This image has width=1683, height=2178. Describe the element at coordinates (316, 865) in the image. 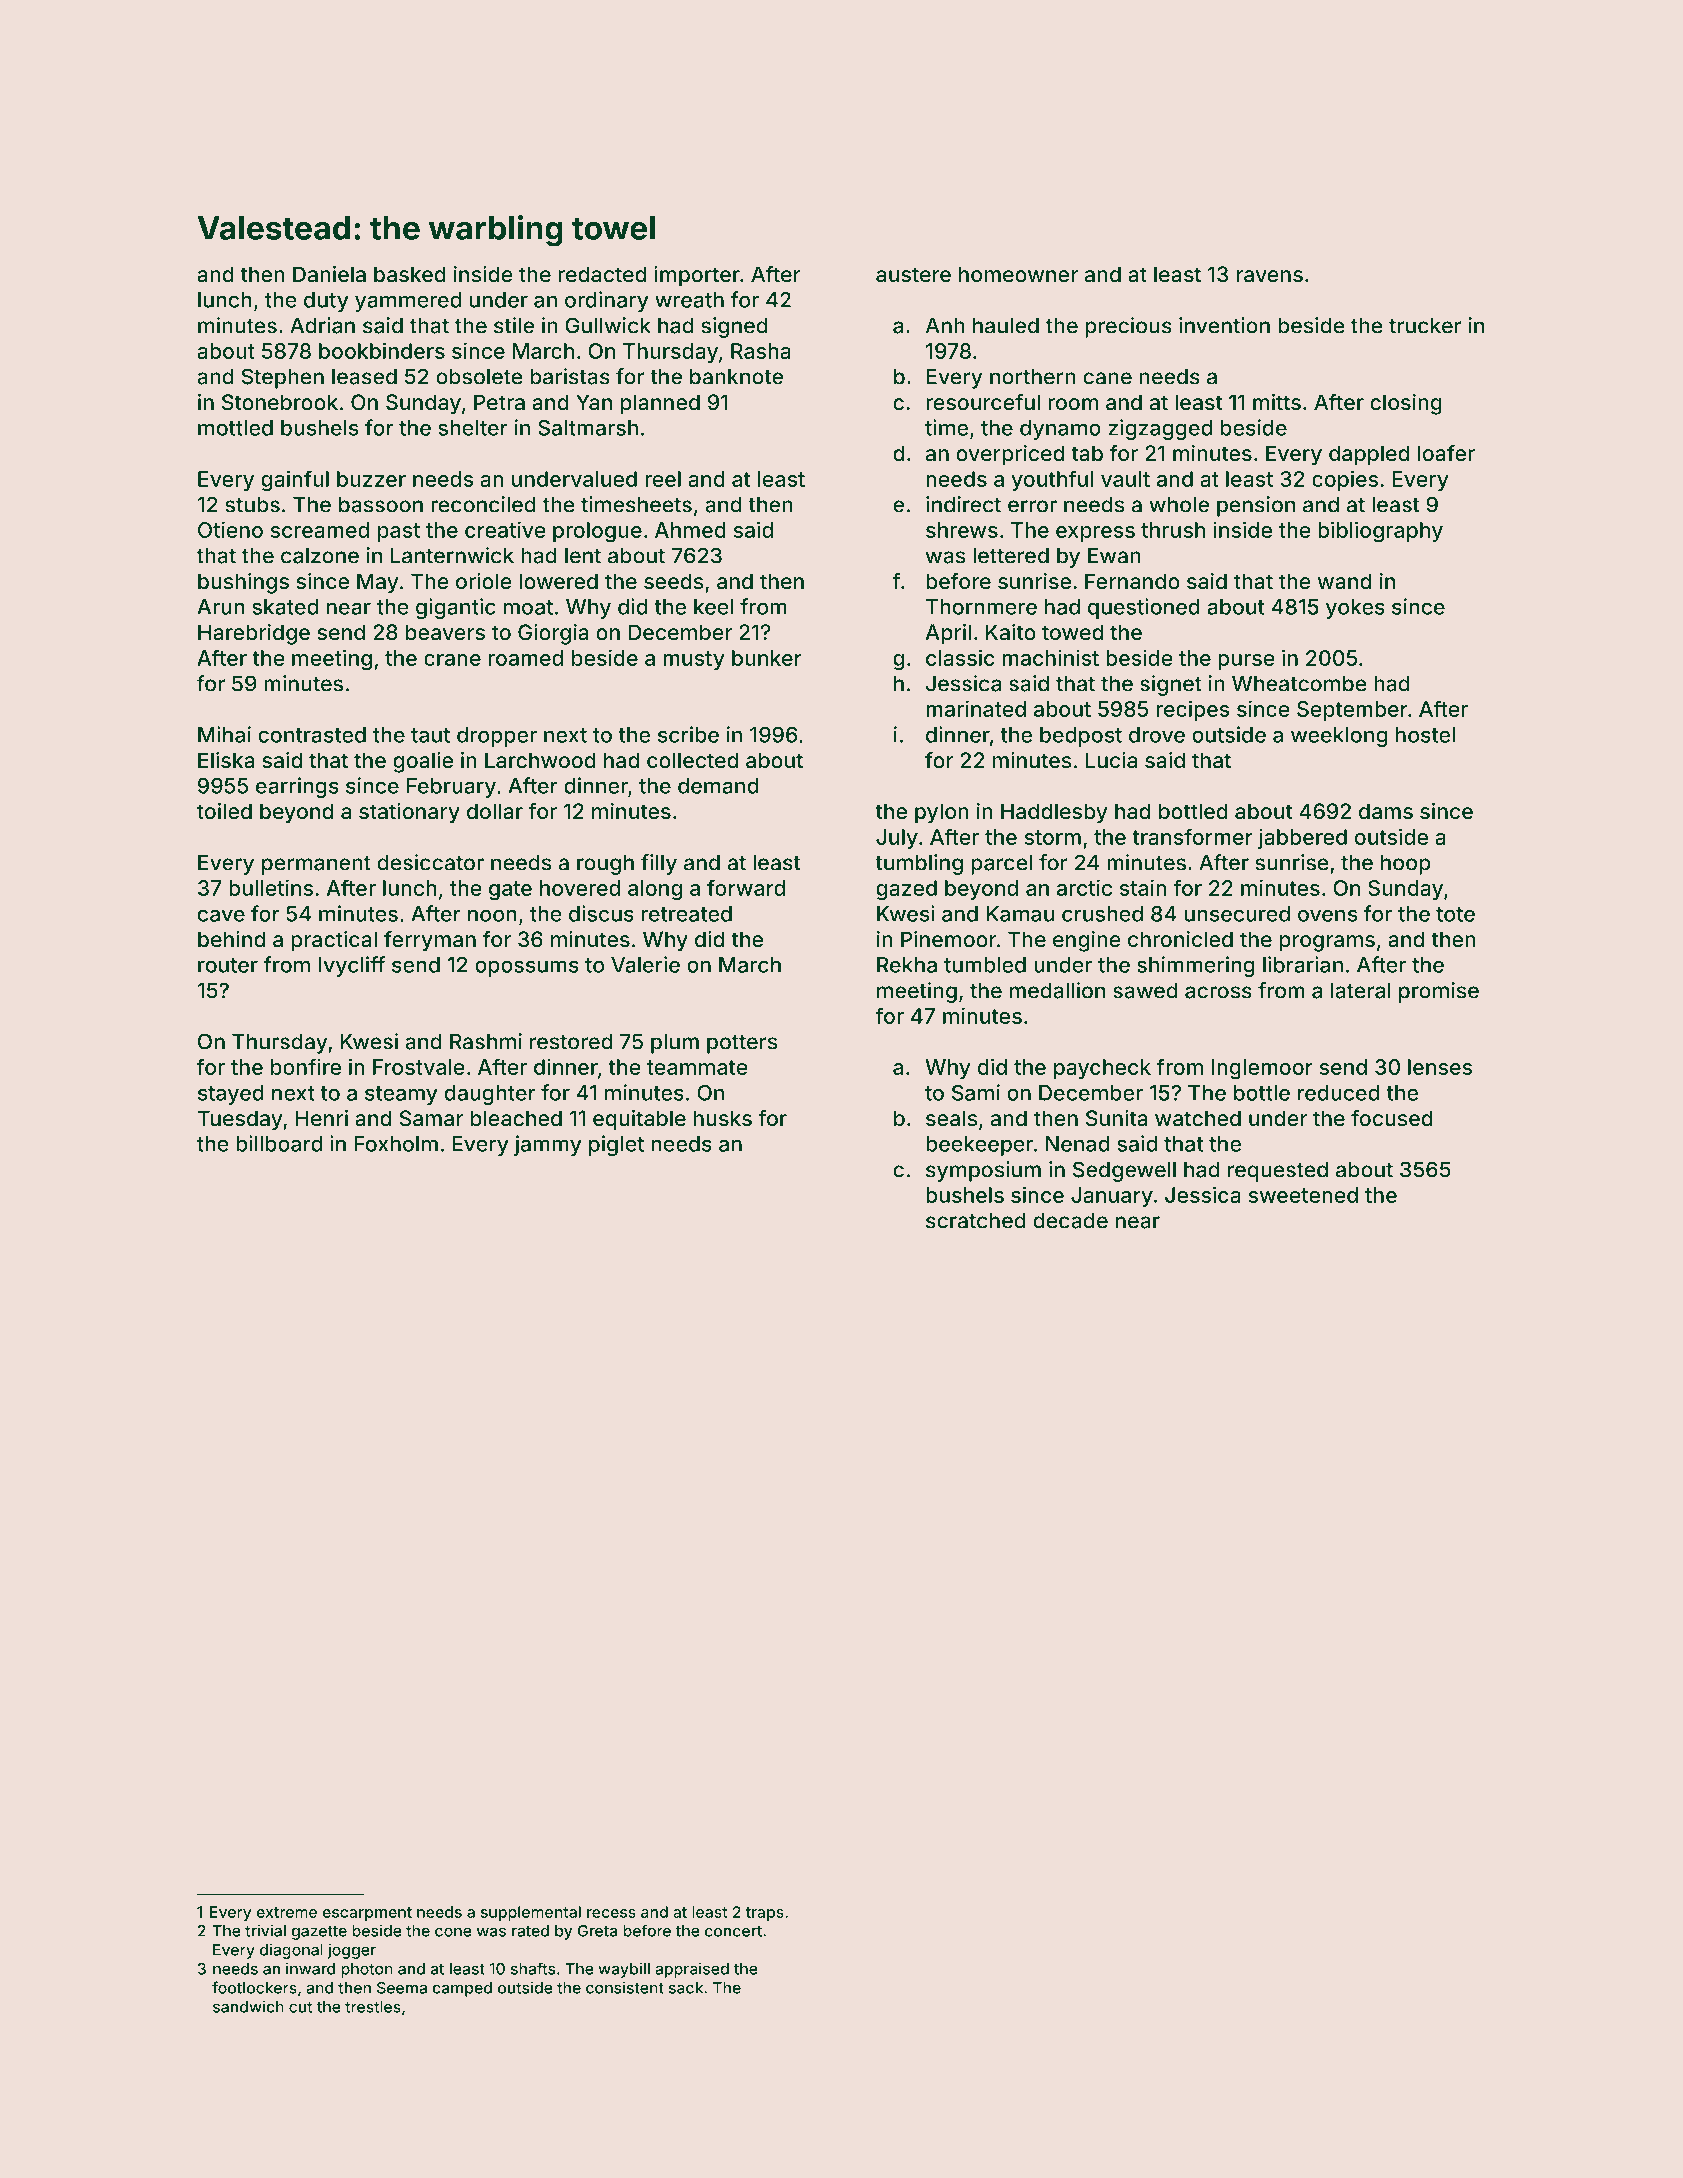

I see `permanent` at that location.
